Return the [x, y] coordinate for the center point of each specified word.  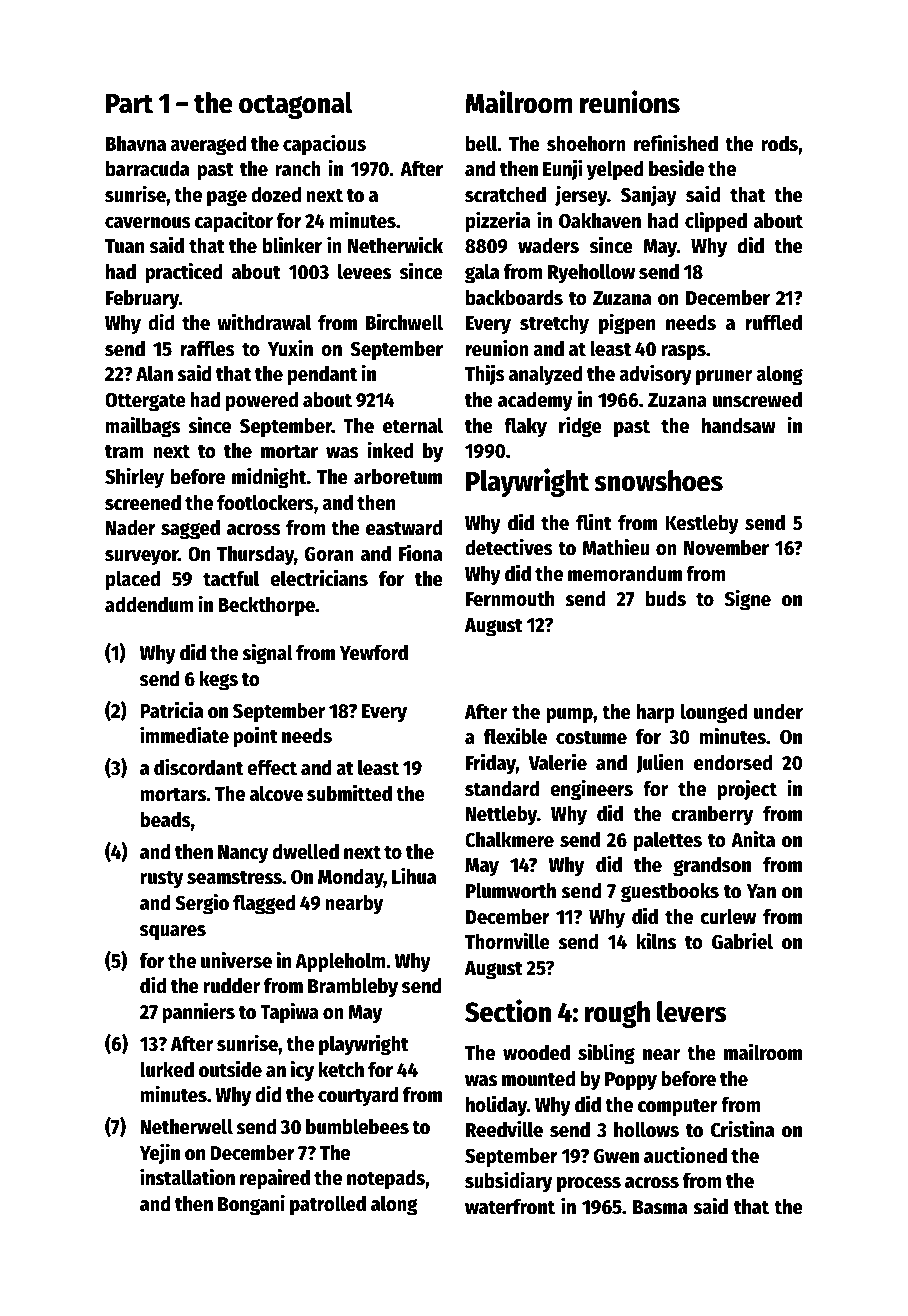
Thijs [485, 374]
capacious [324, 145]
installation [187, 1177]
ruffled [774, 323]
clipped [716, 222]
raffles [208, 349]
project [747, 790]
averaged [208, 146]
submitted [349, 793]
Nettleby [501, 816]
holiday [496, 1106]
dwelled [306, 852]
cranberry [712, 816]
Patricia [171, 710]
